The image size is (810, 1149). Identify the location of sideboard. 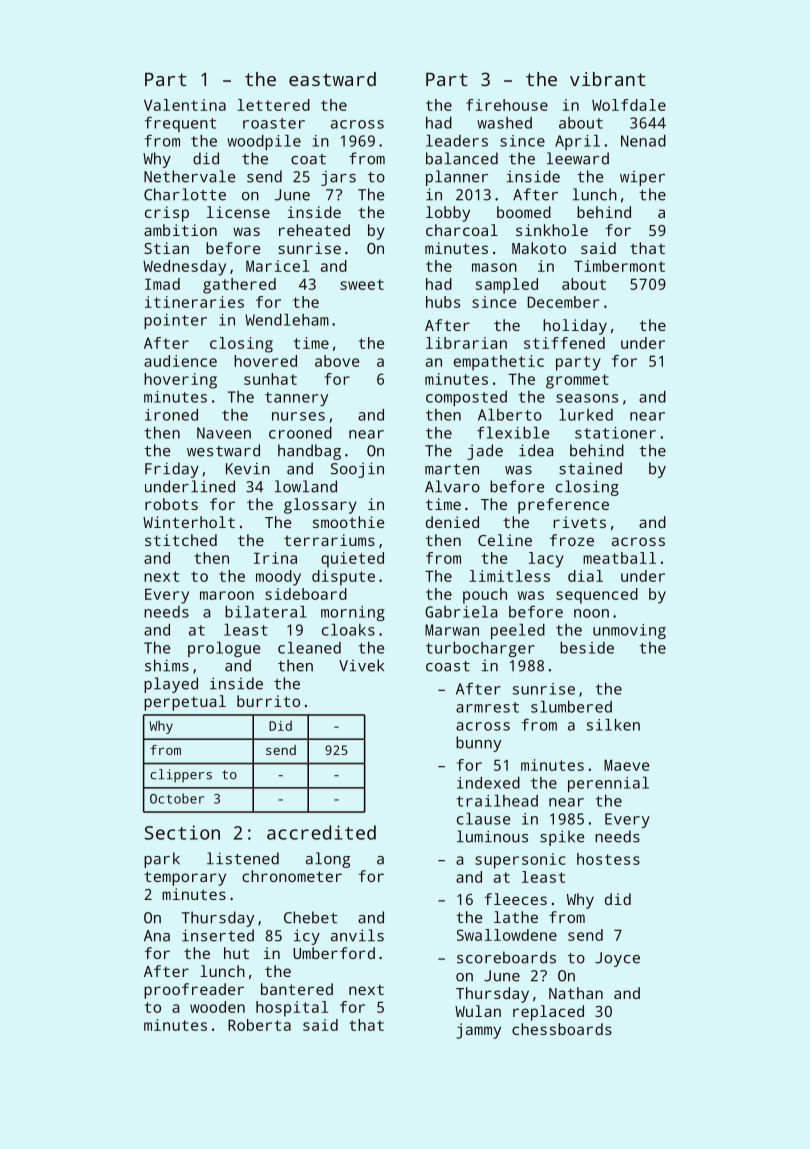
(306, 594).
